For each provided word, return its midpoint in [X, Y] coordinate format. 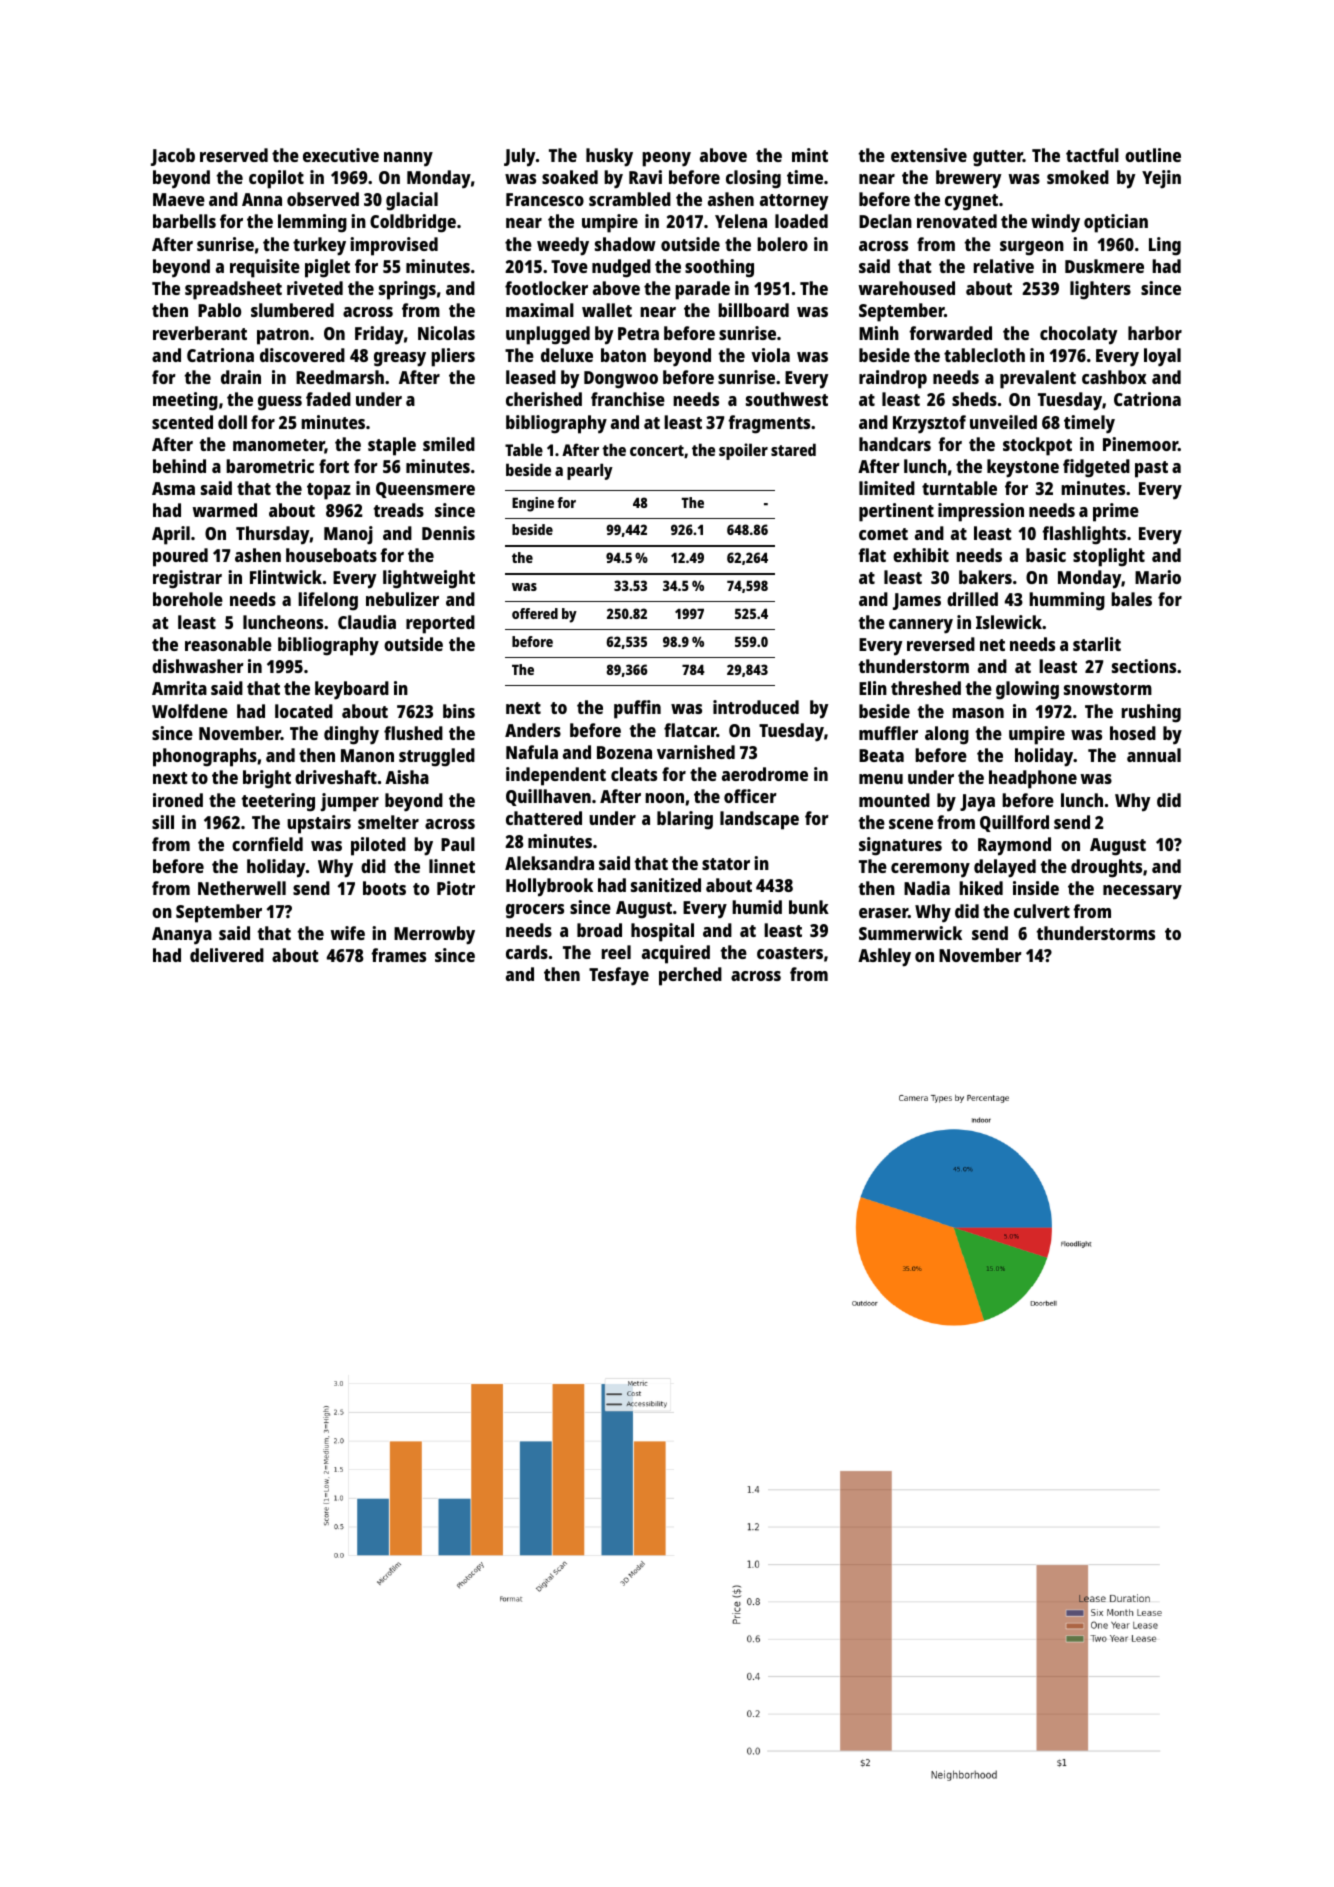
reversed [941, 644]
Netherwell [242, 888]
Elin [873, 688]
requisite [265, 268]
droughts [1106, 868]
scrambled [630, 199]
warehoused [906, 288]
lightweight [429, 579]
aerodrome [765, 774]
